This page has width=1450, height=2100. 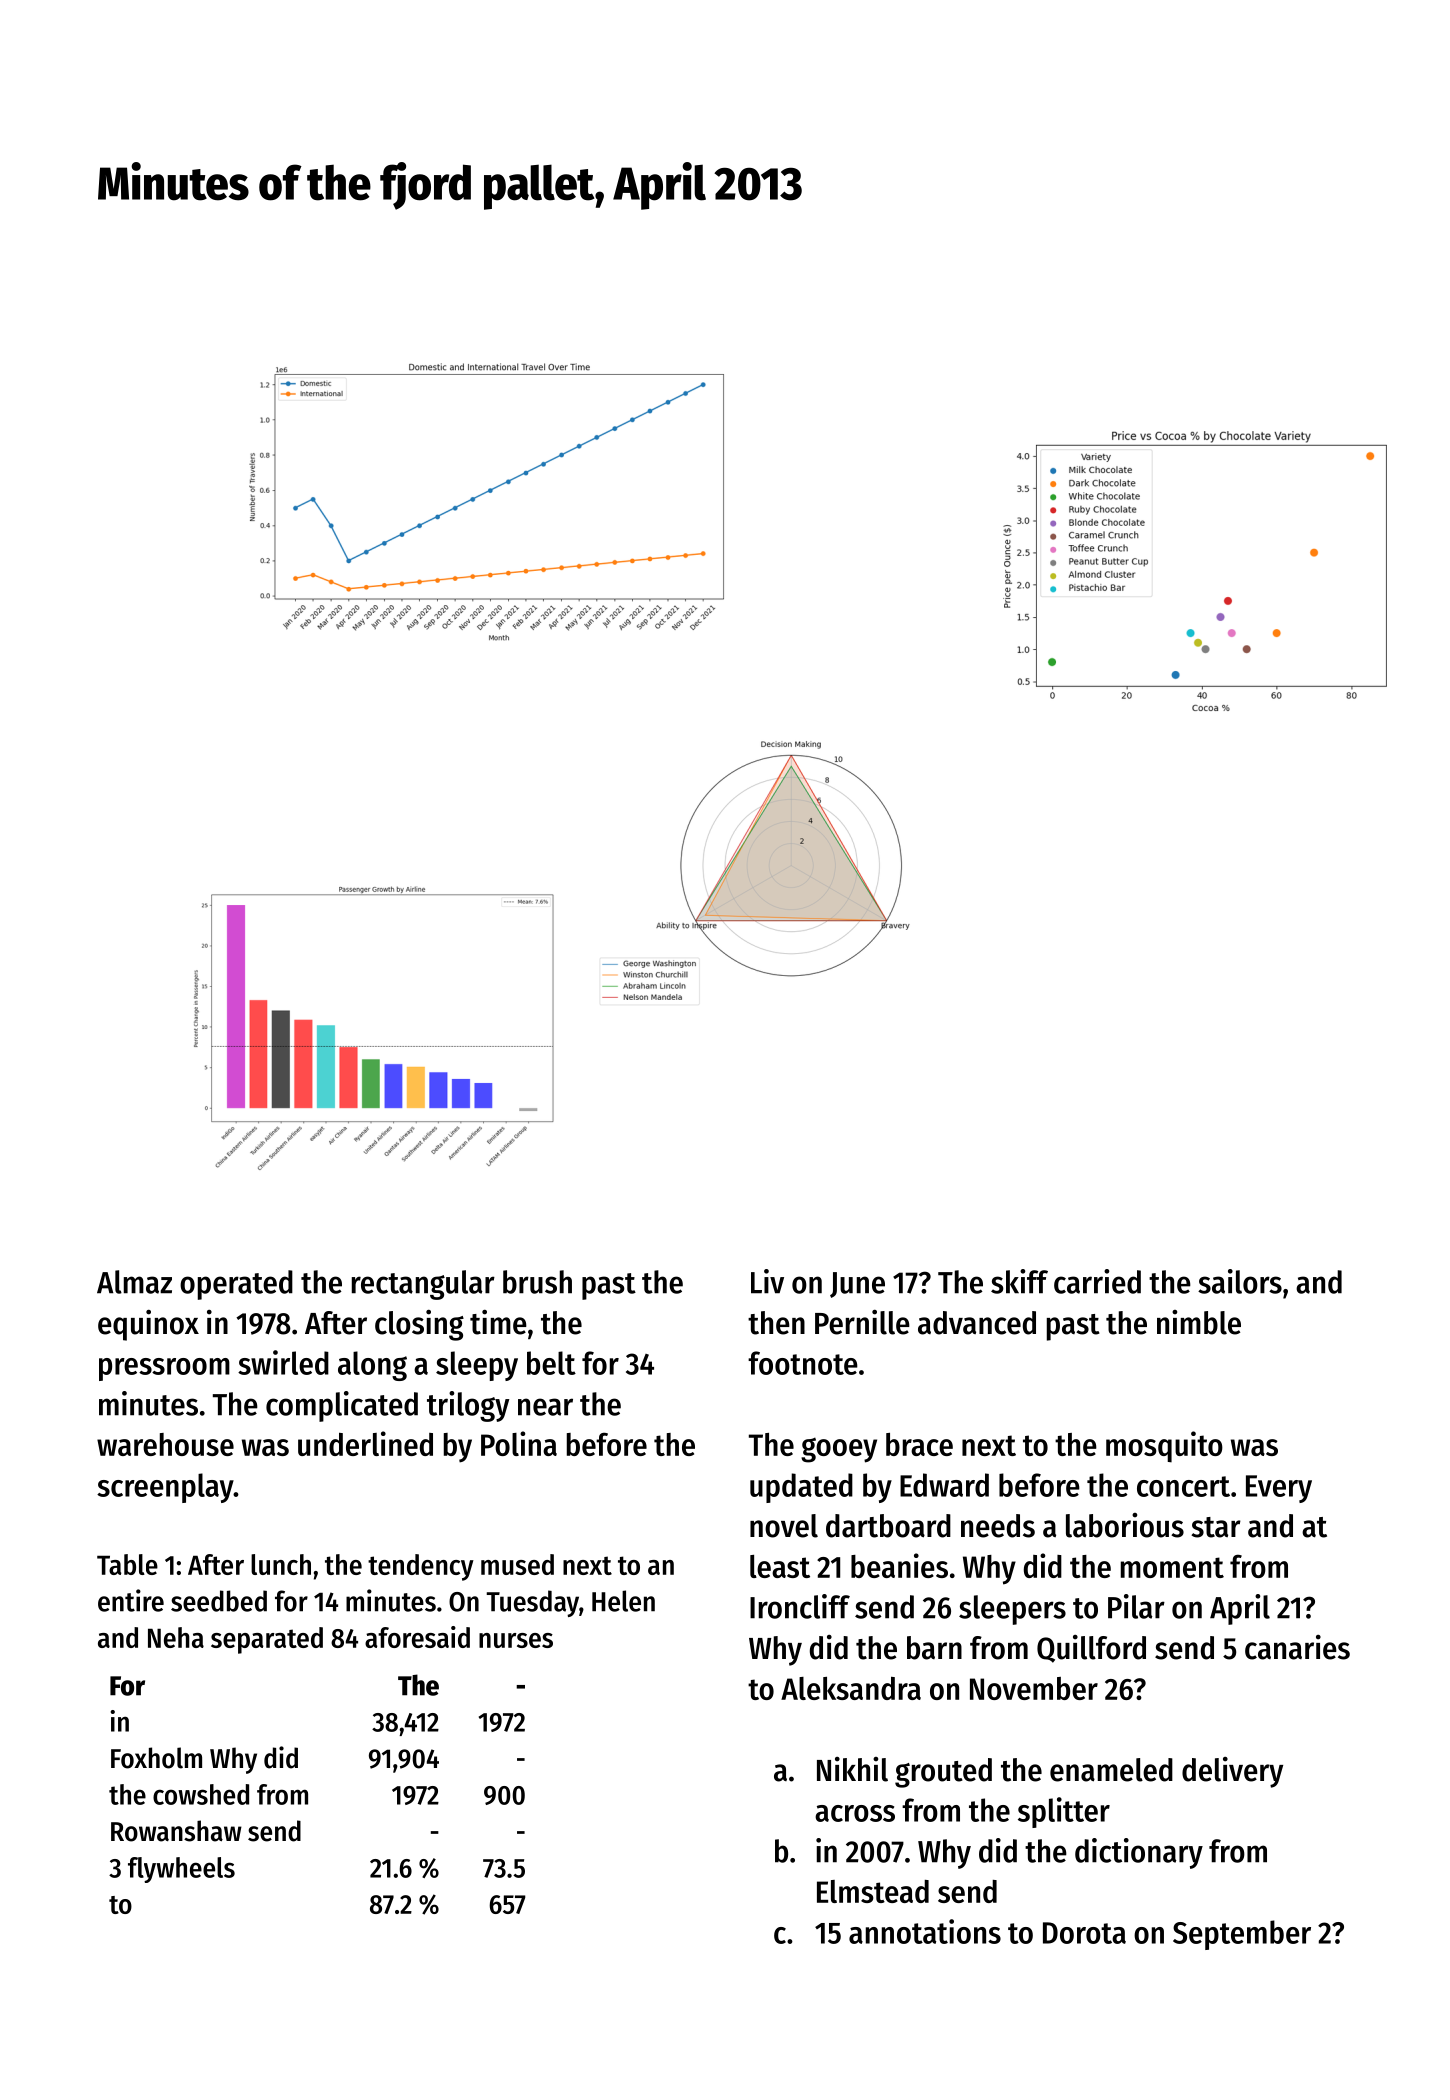 What do you see at coordinates (1091, 1649) in the page?
I see `Quillford` at bounding box center [1091, 1649].
